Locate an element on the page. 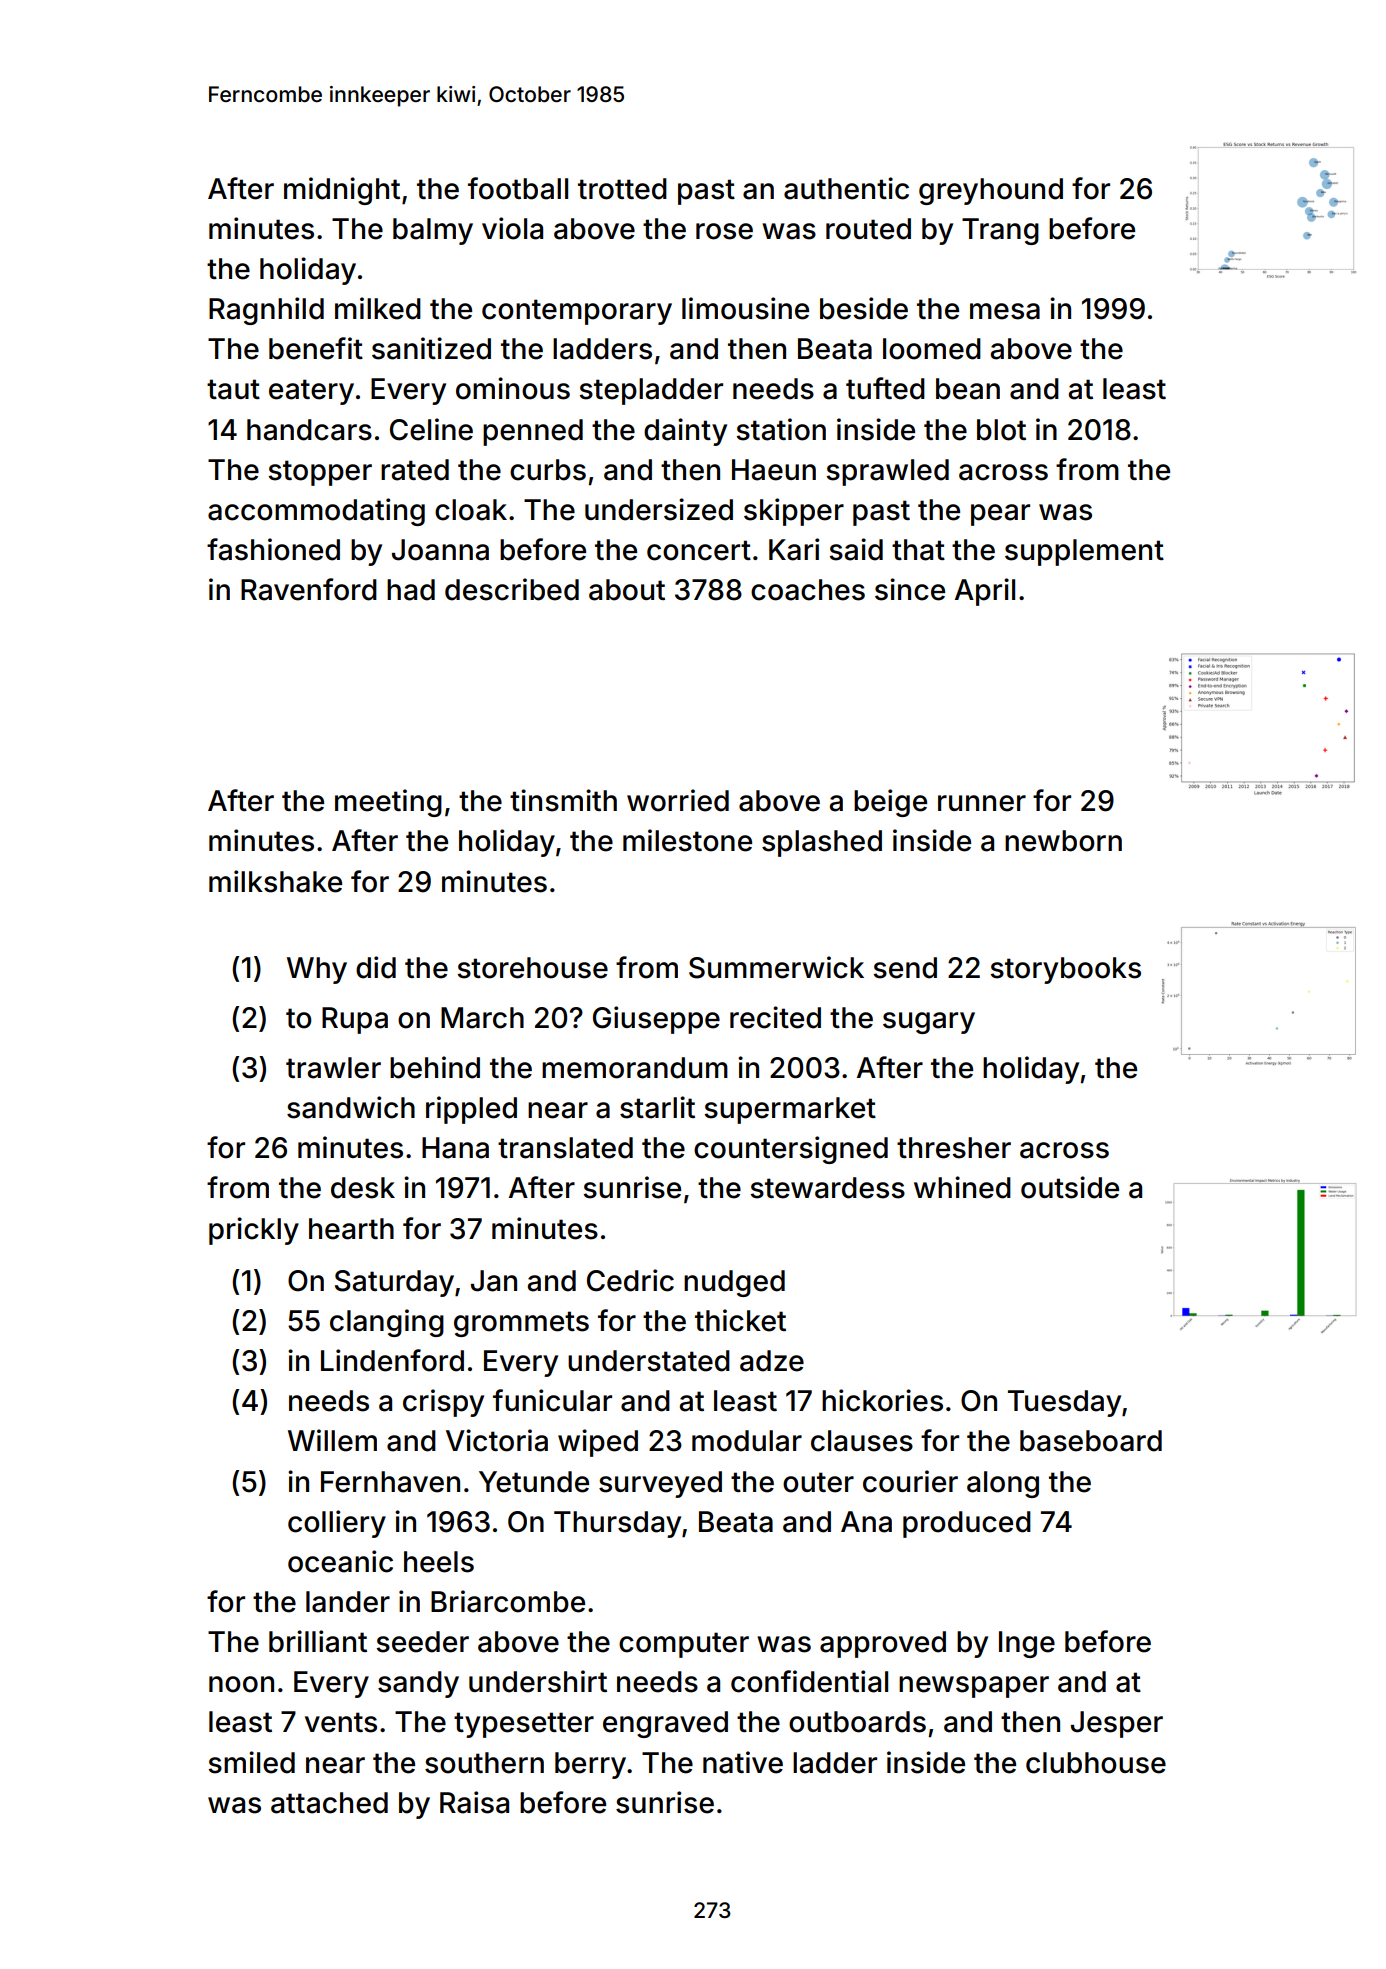  since is located at coordinates (910, 589).
